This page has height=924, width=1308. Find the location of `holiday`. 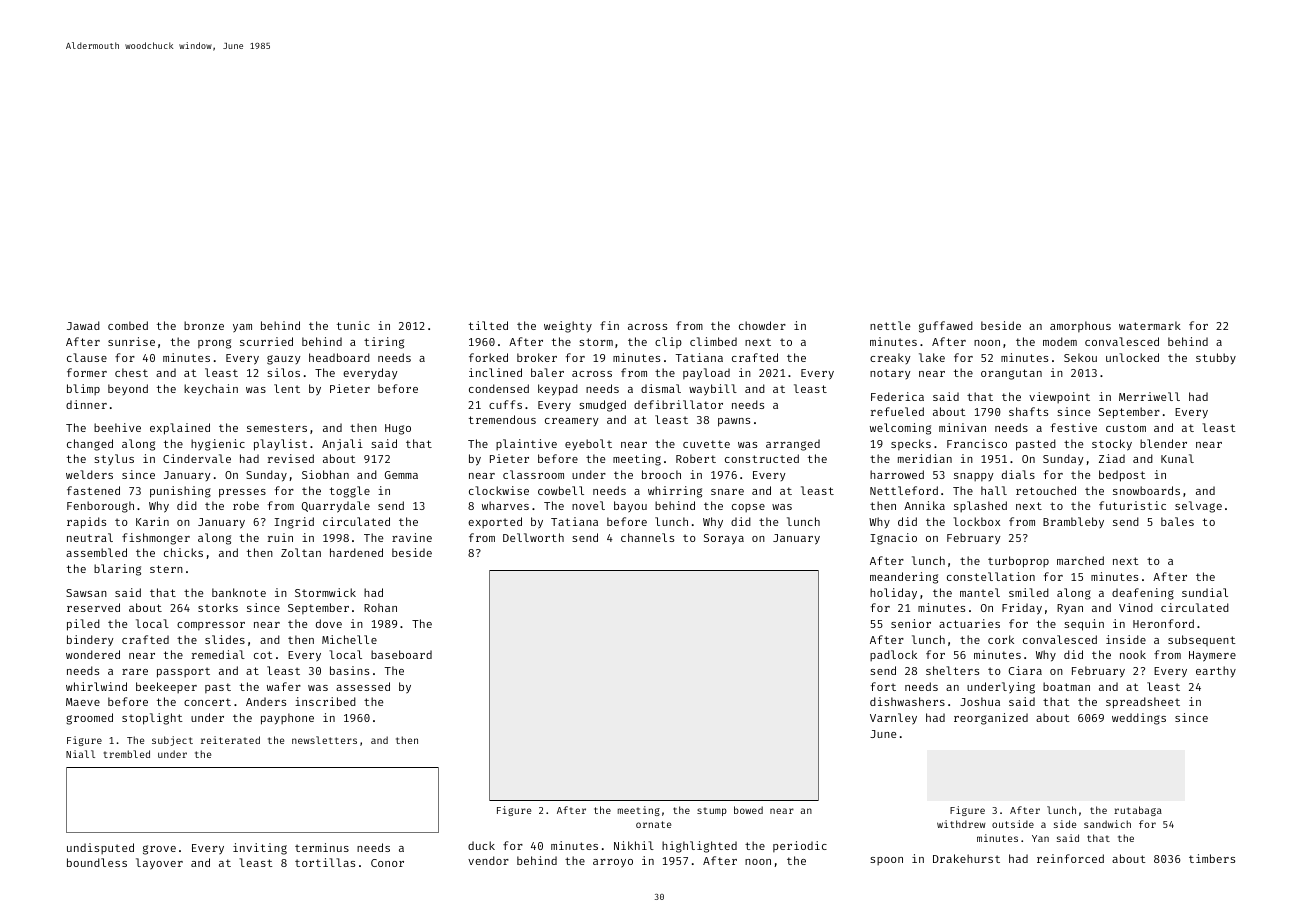

holiday is located at coordinates (893, 594).
